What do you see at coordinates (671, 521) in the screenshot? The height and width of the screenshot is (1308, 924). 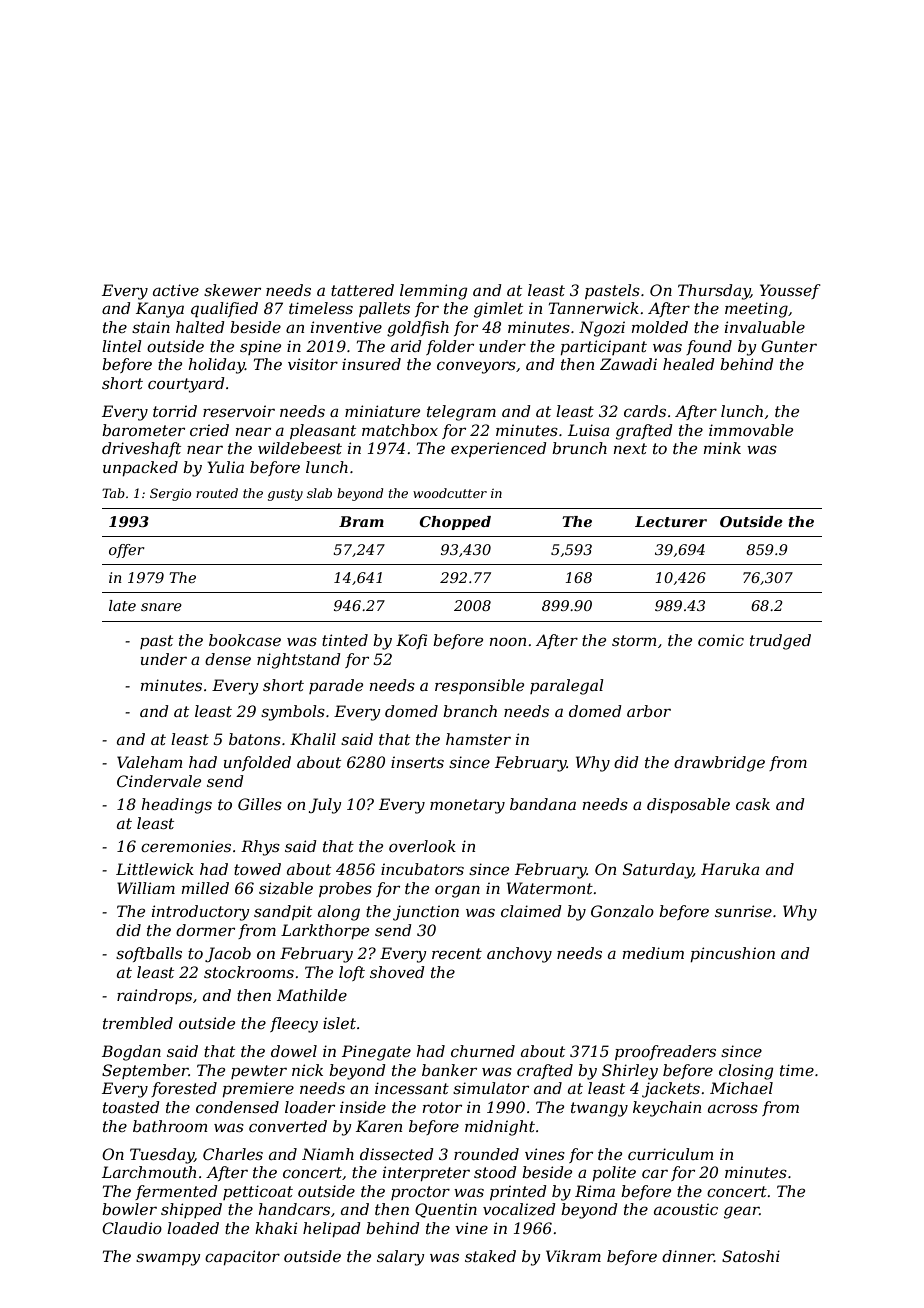 I see `Lecturer` at bounding box center [671, 521].
